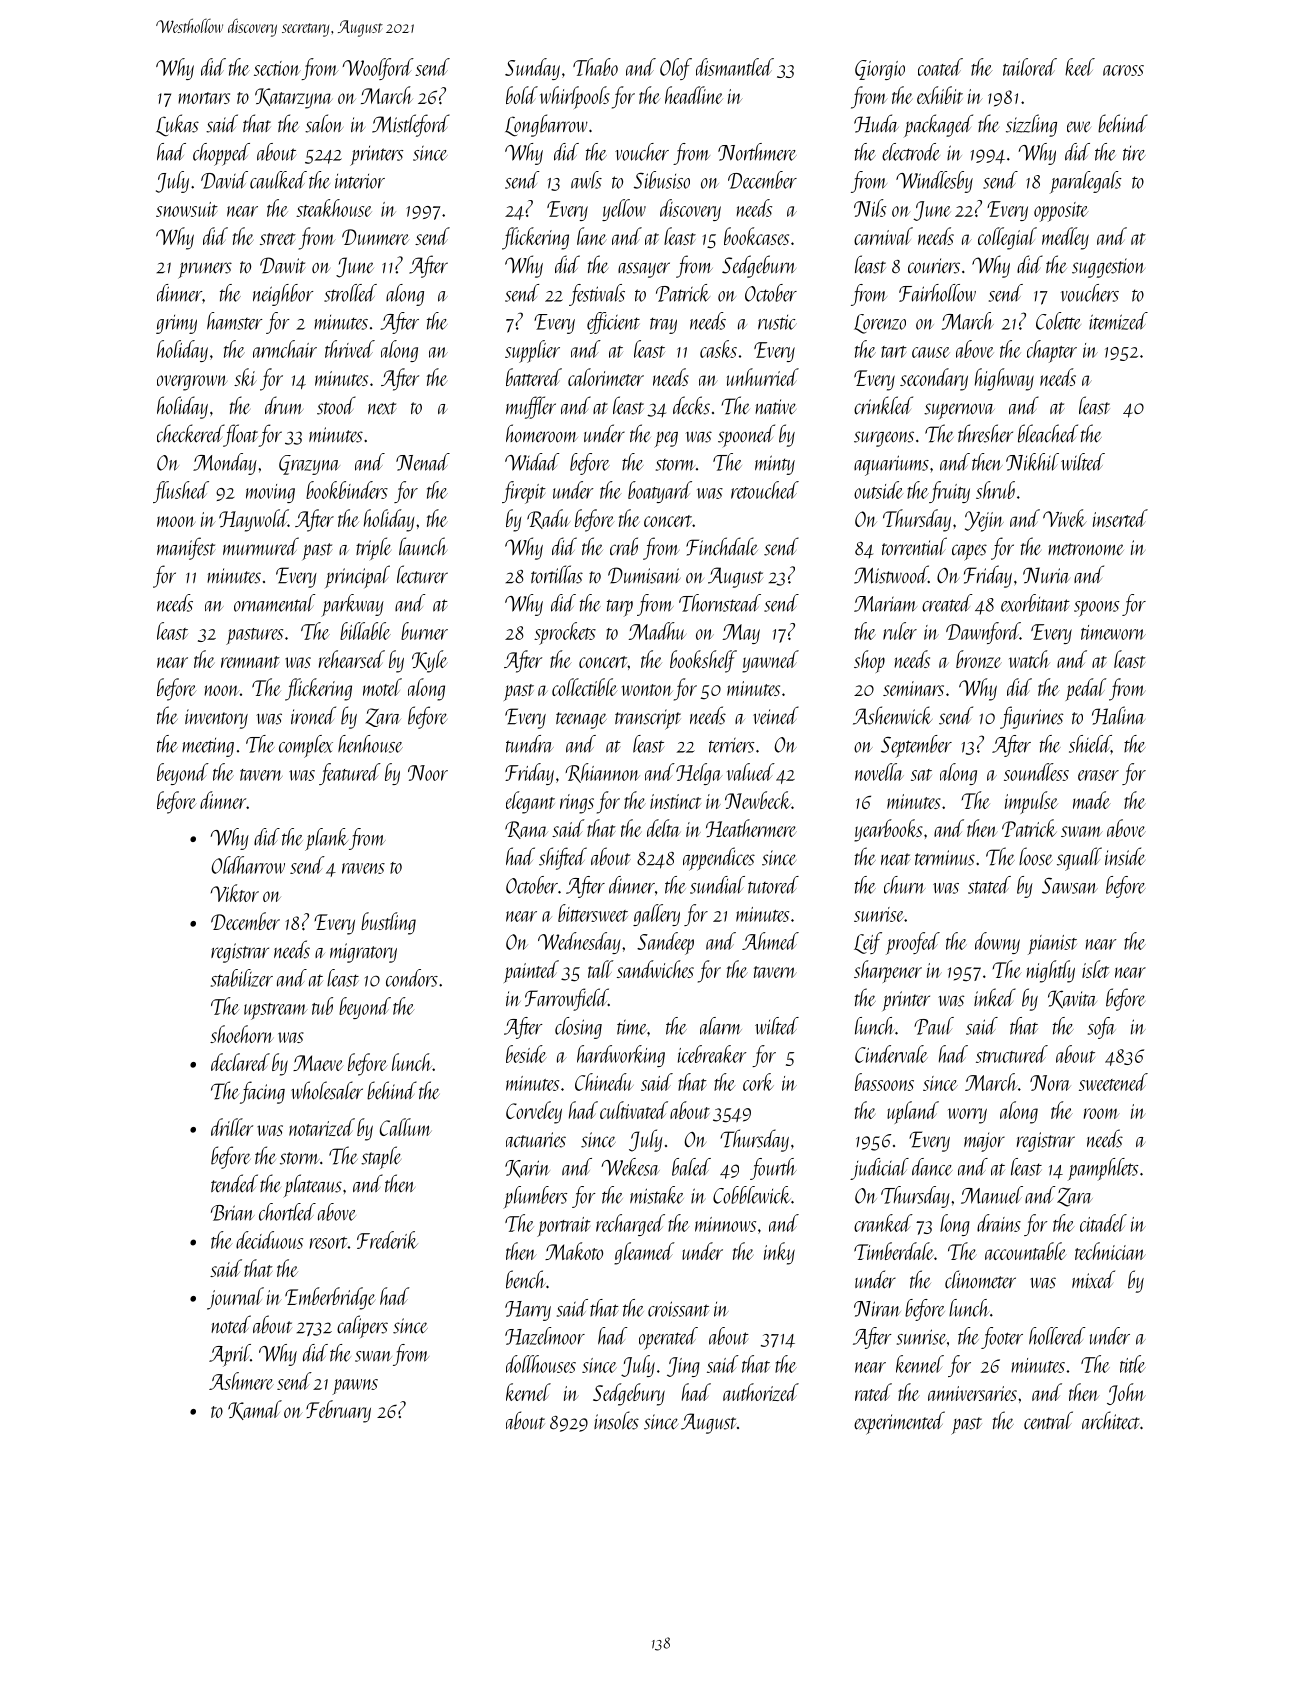  What do you see at coordinates (234, 1183) in the page?
I see `tended` at bounding box center [234, 1183].
